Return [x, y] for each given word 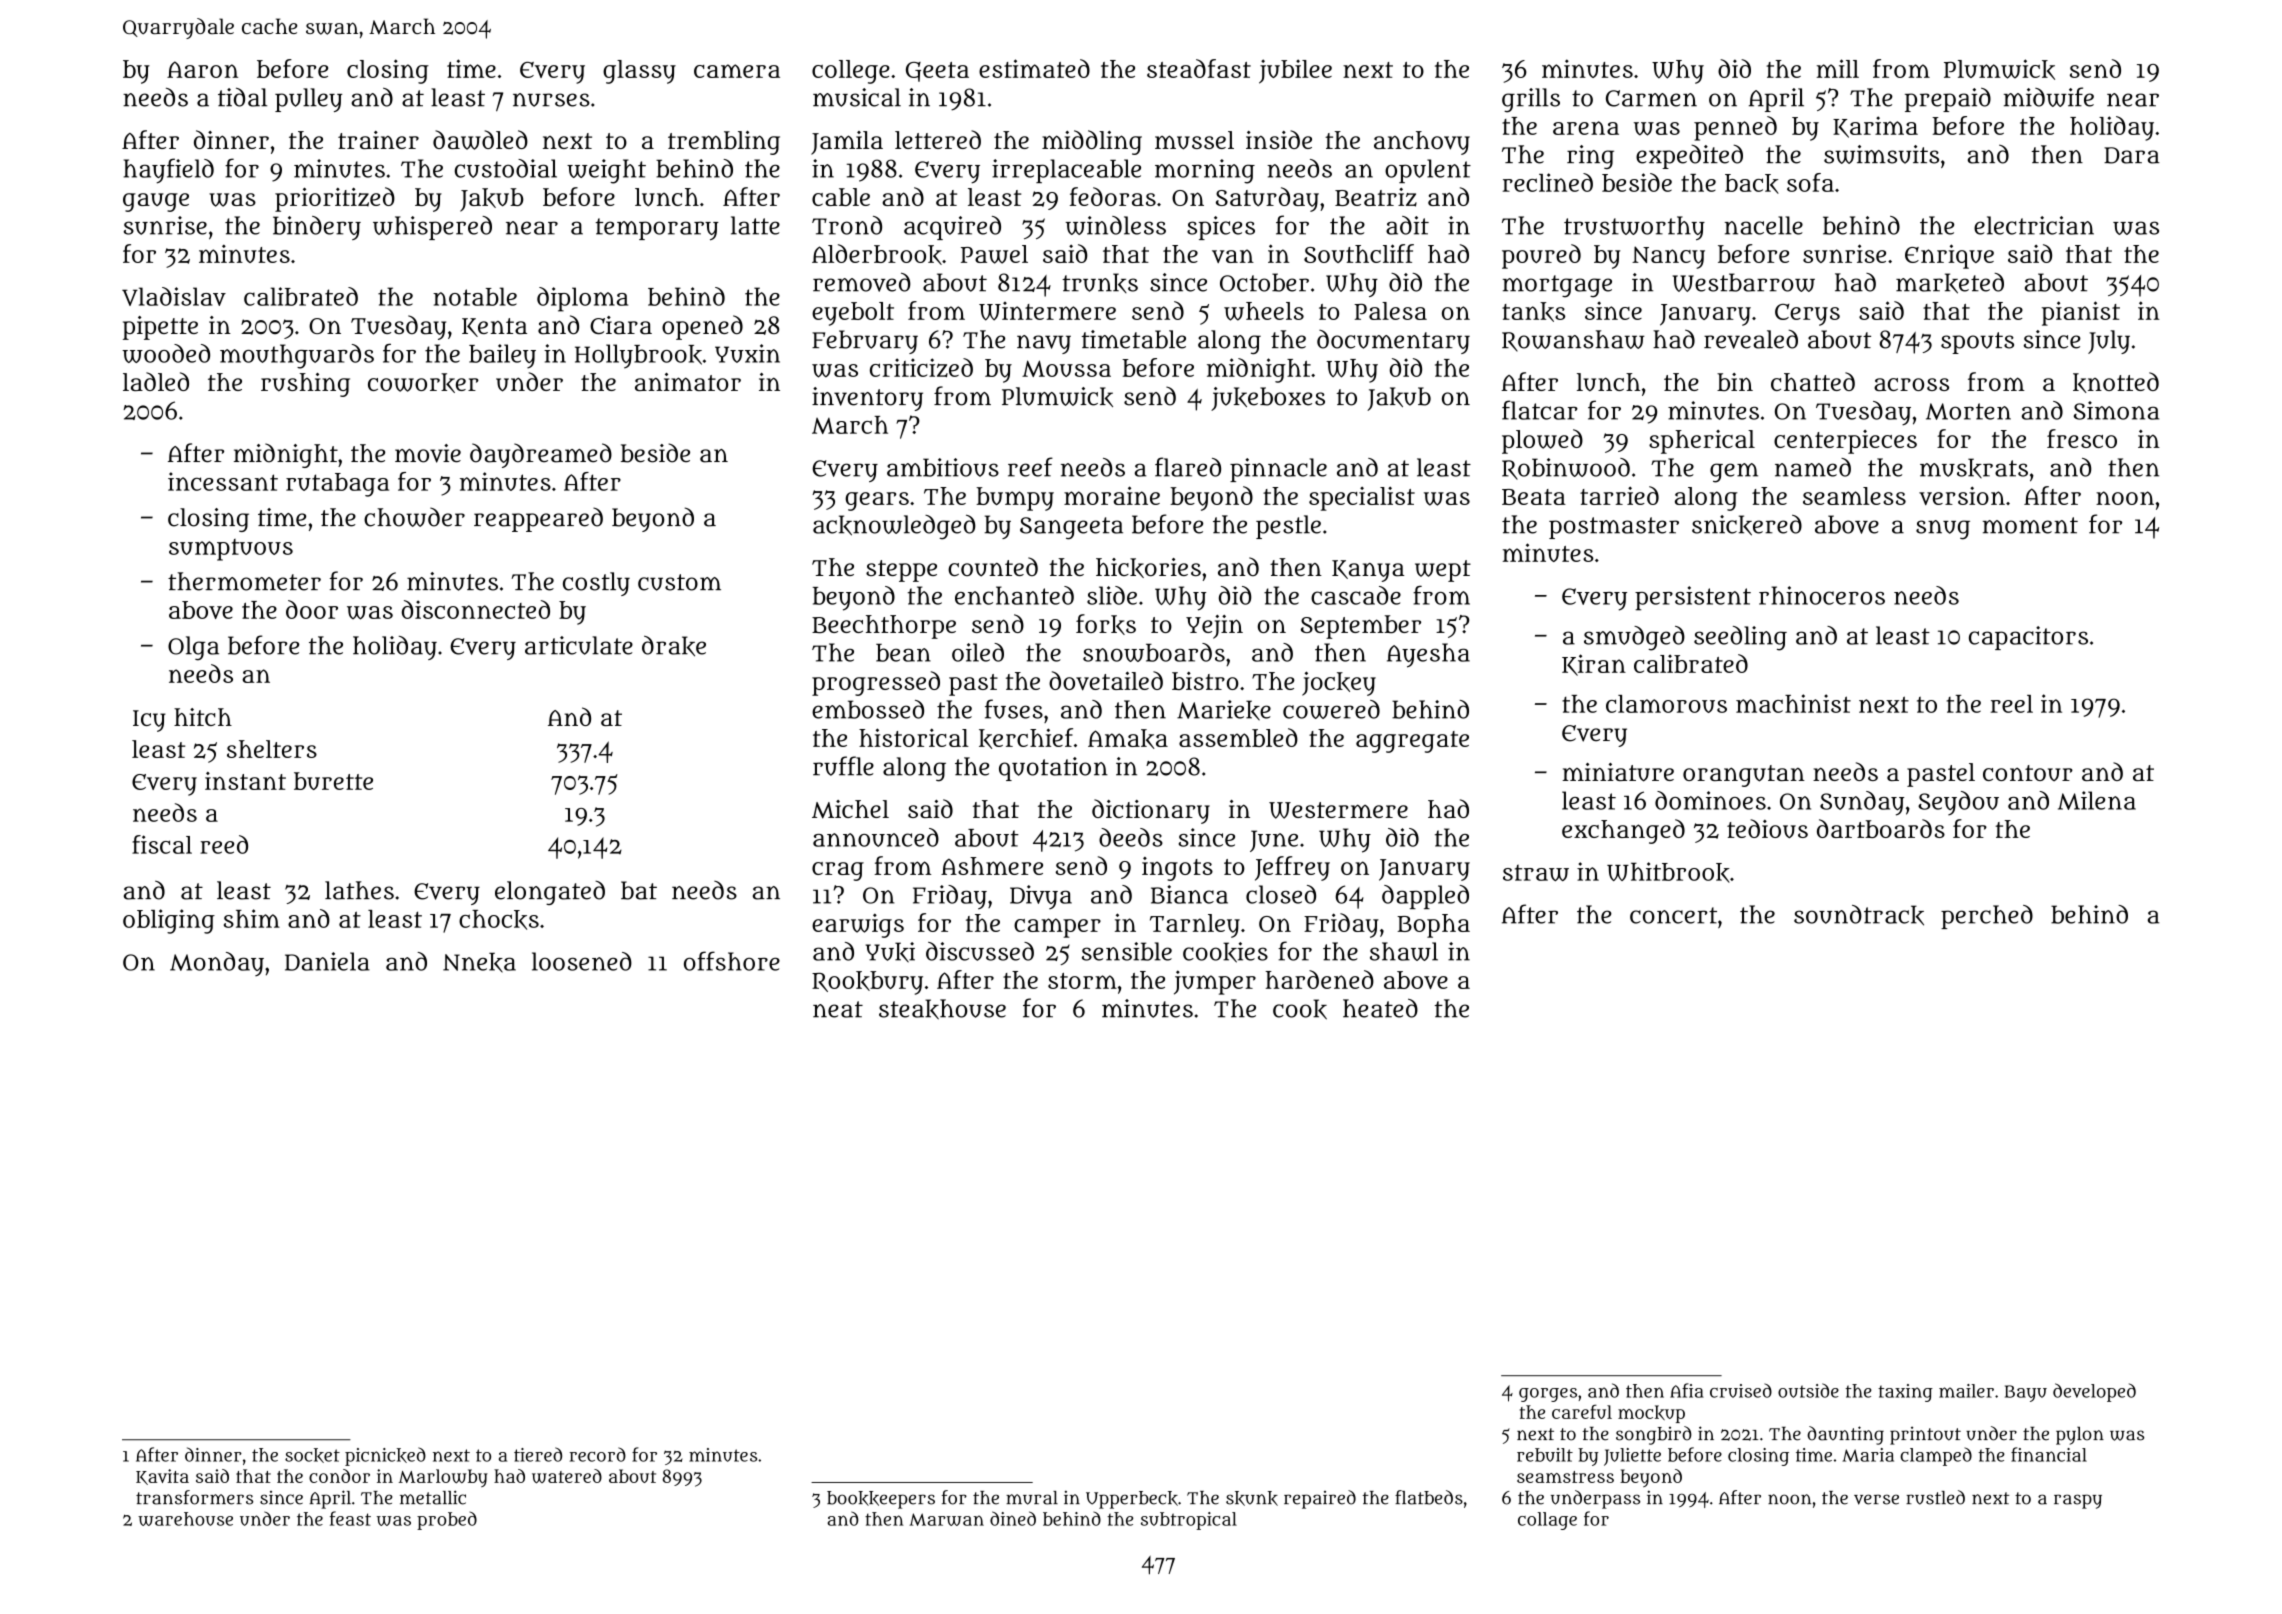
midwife [2049, 97]
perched [1987, 917]
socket [312, 1455]
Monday [217, 964]
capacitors [2028, 638]
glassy [639, 72]
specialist [1362, 498]
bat [639, 890]
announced [876, 837]
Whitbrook [1668, 872]
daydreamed [541, 455]
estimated [1034, 68]
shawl [1404, 951]
